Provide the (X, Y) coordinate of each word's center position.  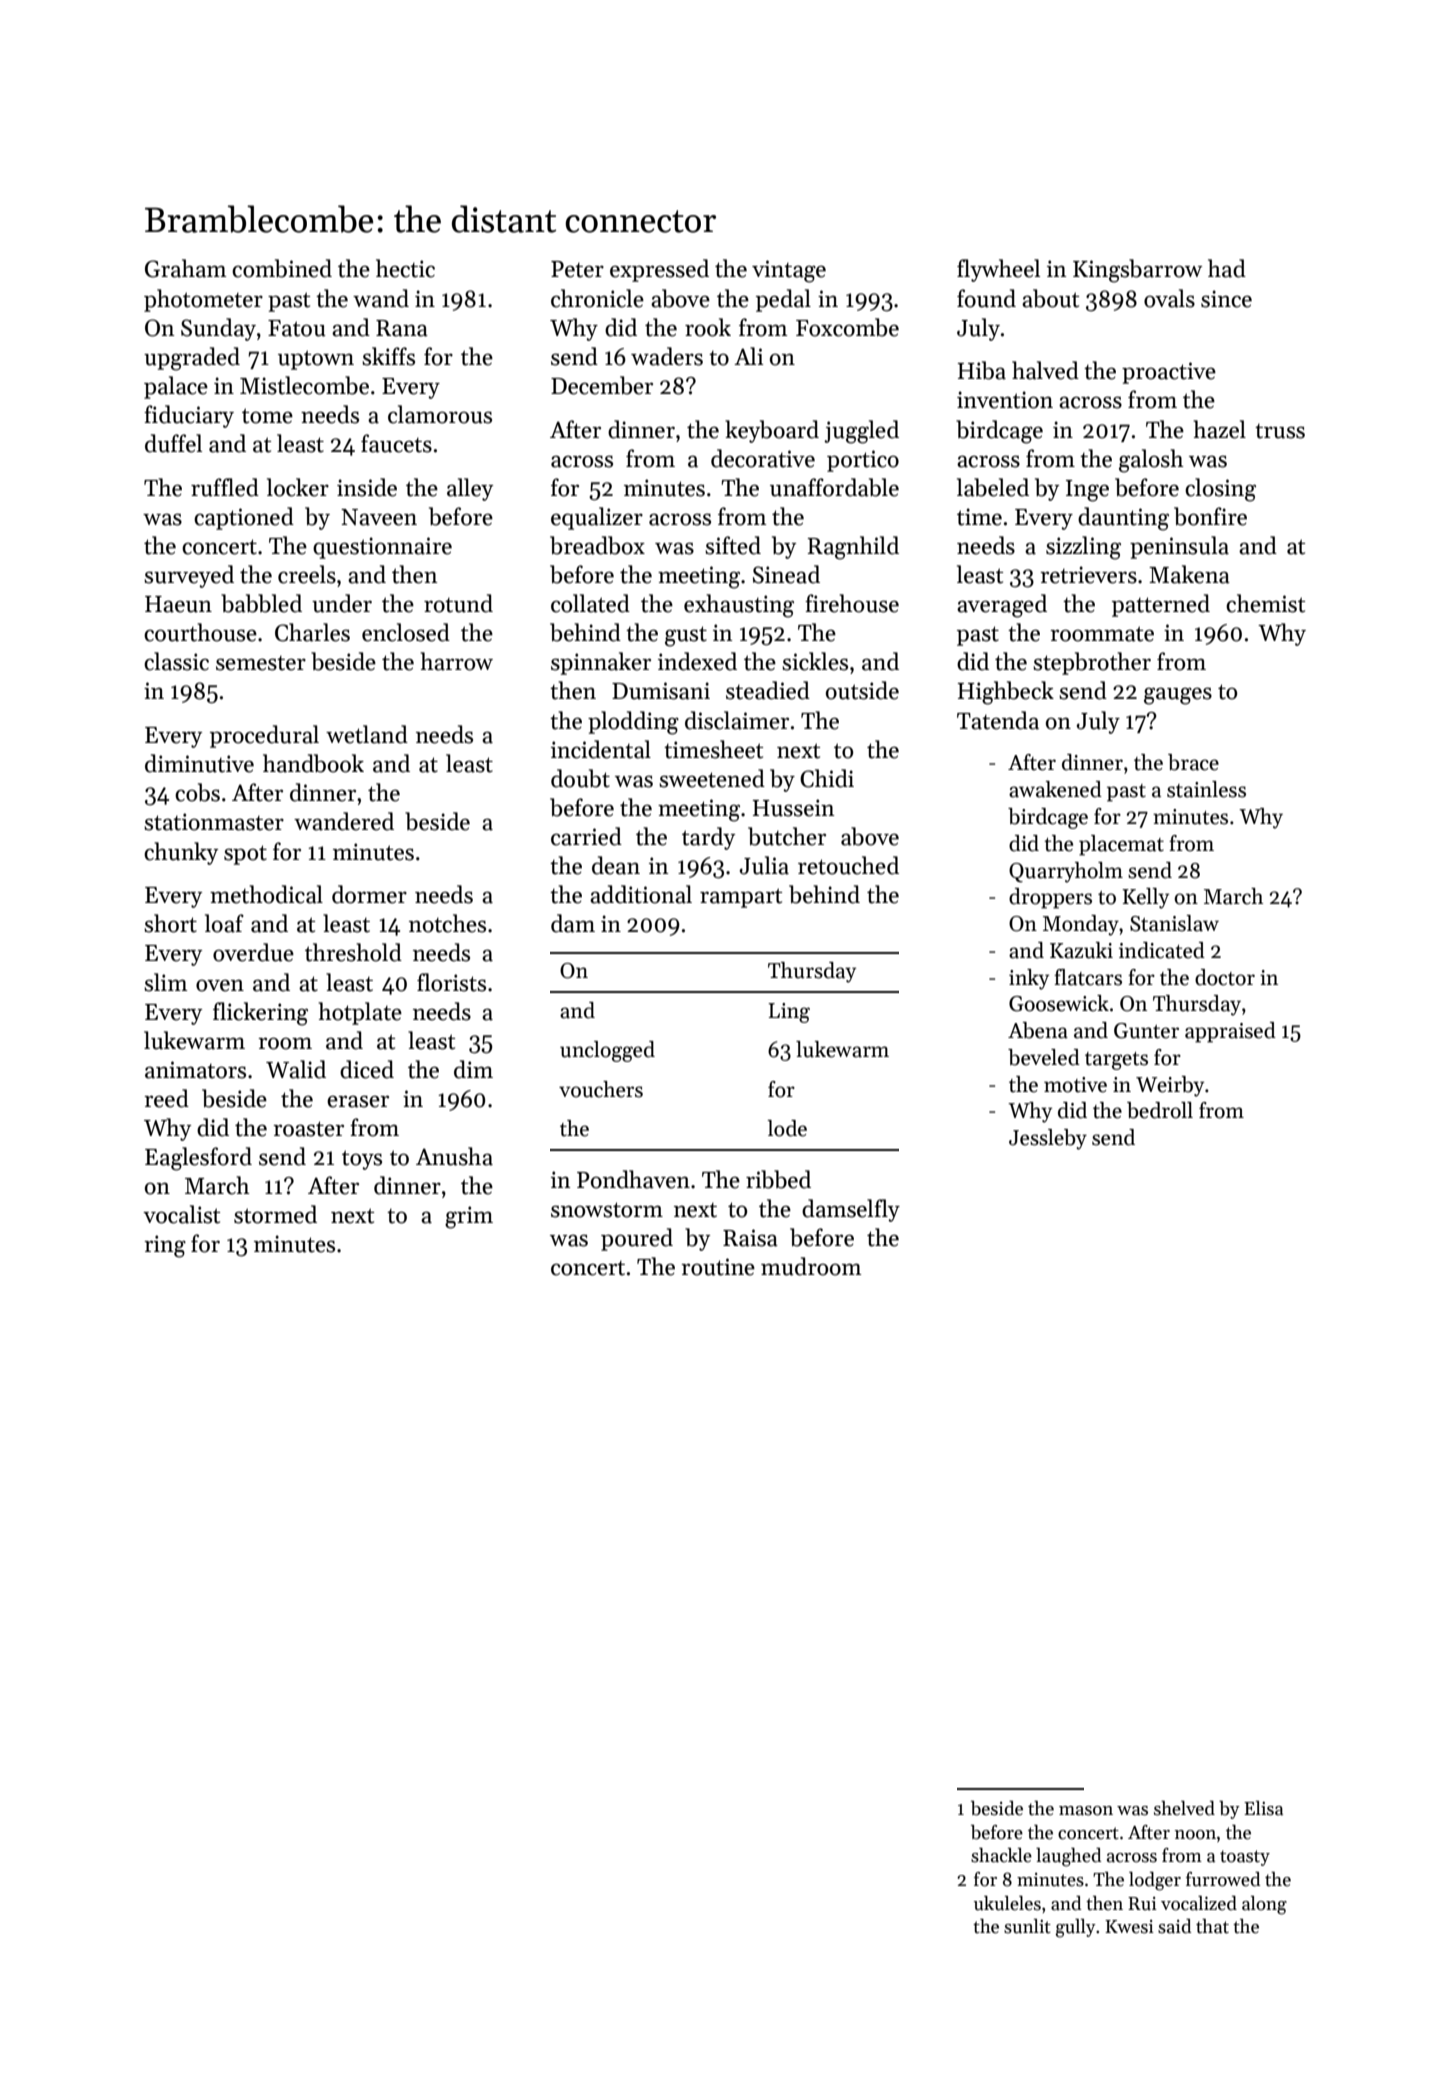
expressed (659, 270)
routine (718, 1267)
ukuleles (1007, 1903)
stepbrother (1092, 663)
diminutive (199, 763)
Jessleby (1048, 1139)
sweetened (712, 778)
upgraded (192, 359)
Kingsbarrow (1137, 271)
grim (469, 1217)
